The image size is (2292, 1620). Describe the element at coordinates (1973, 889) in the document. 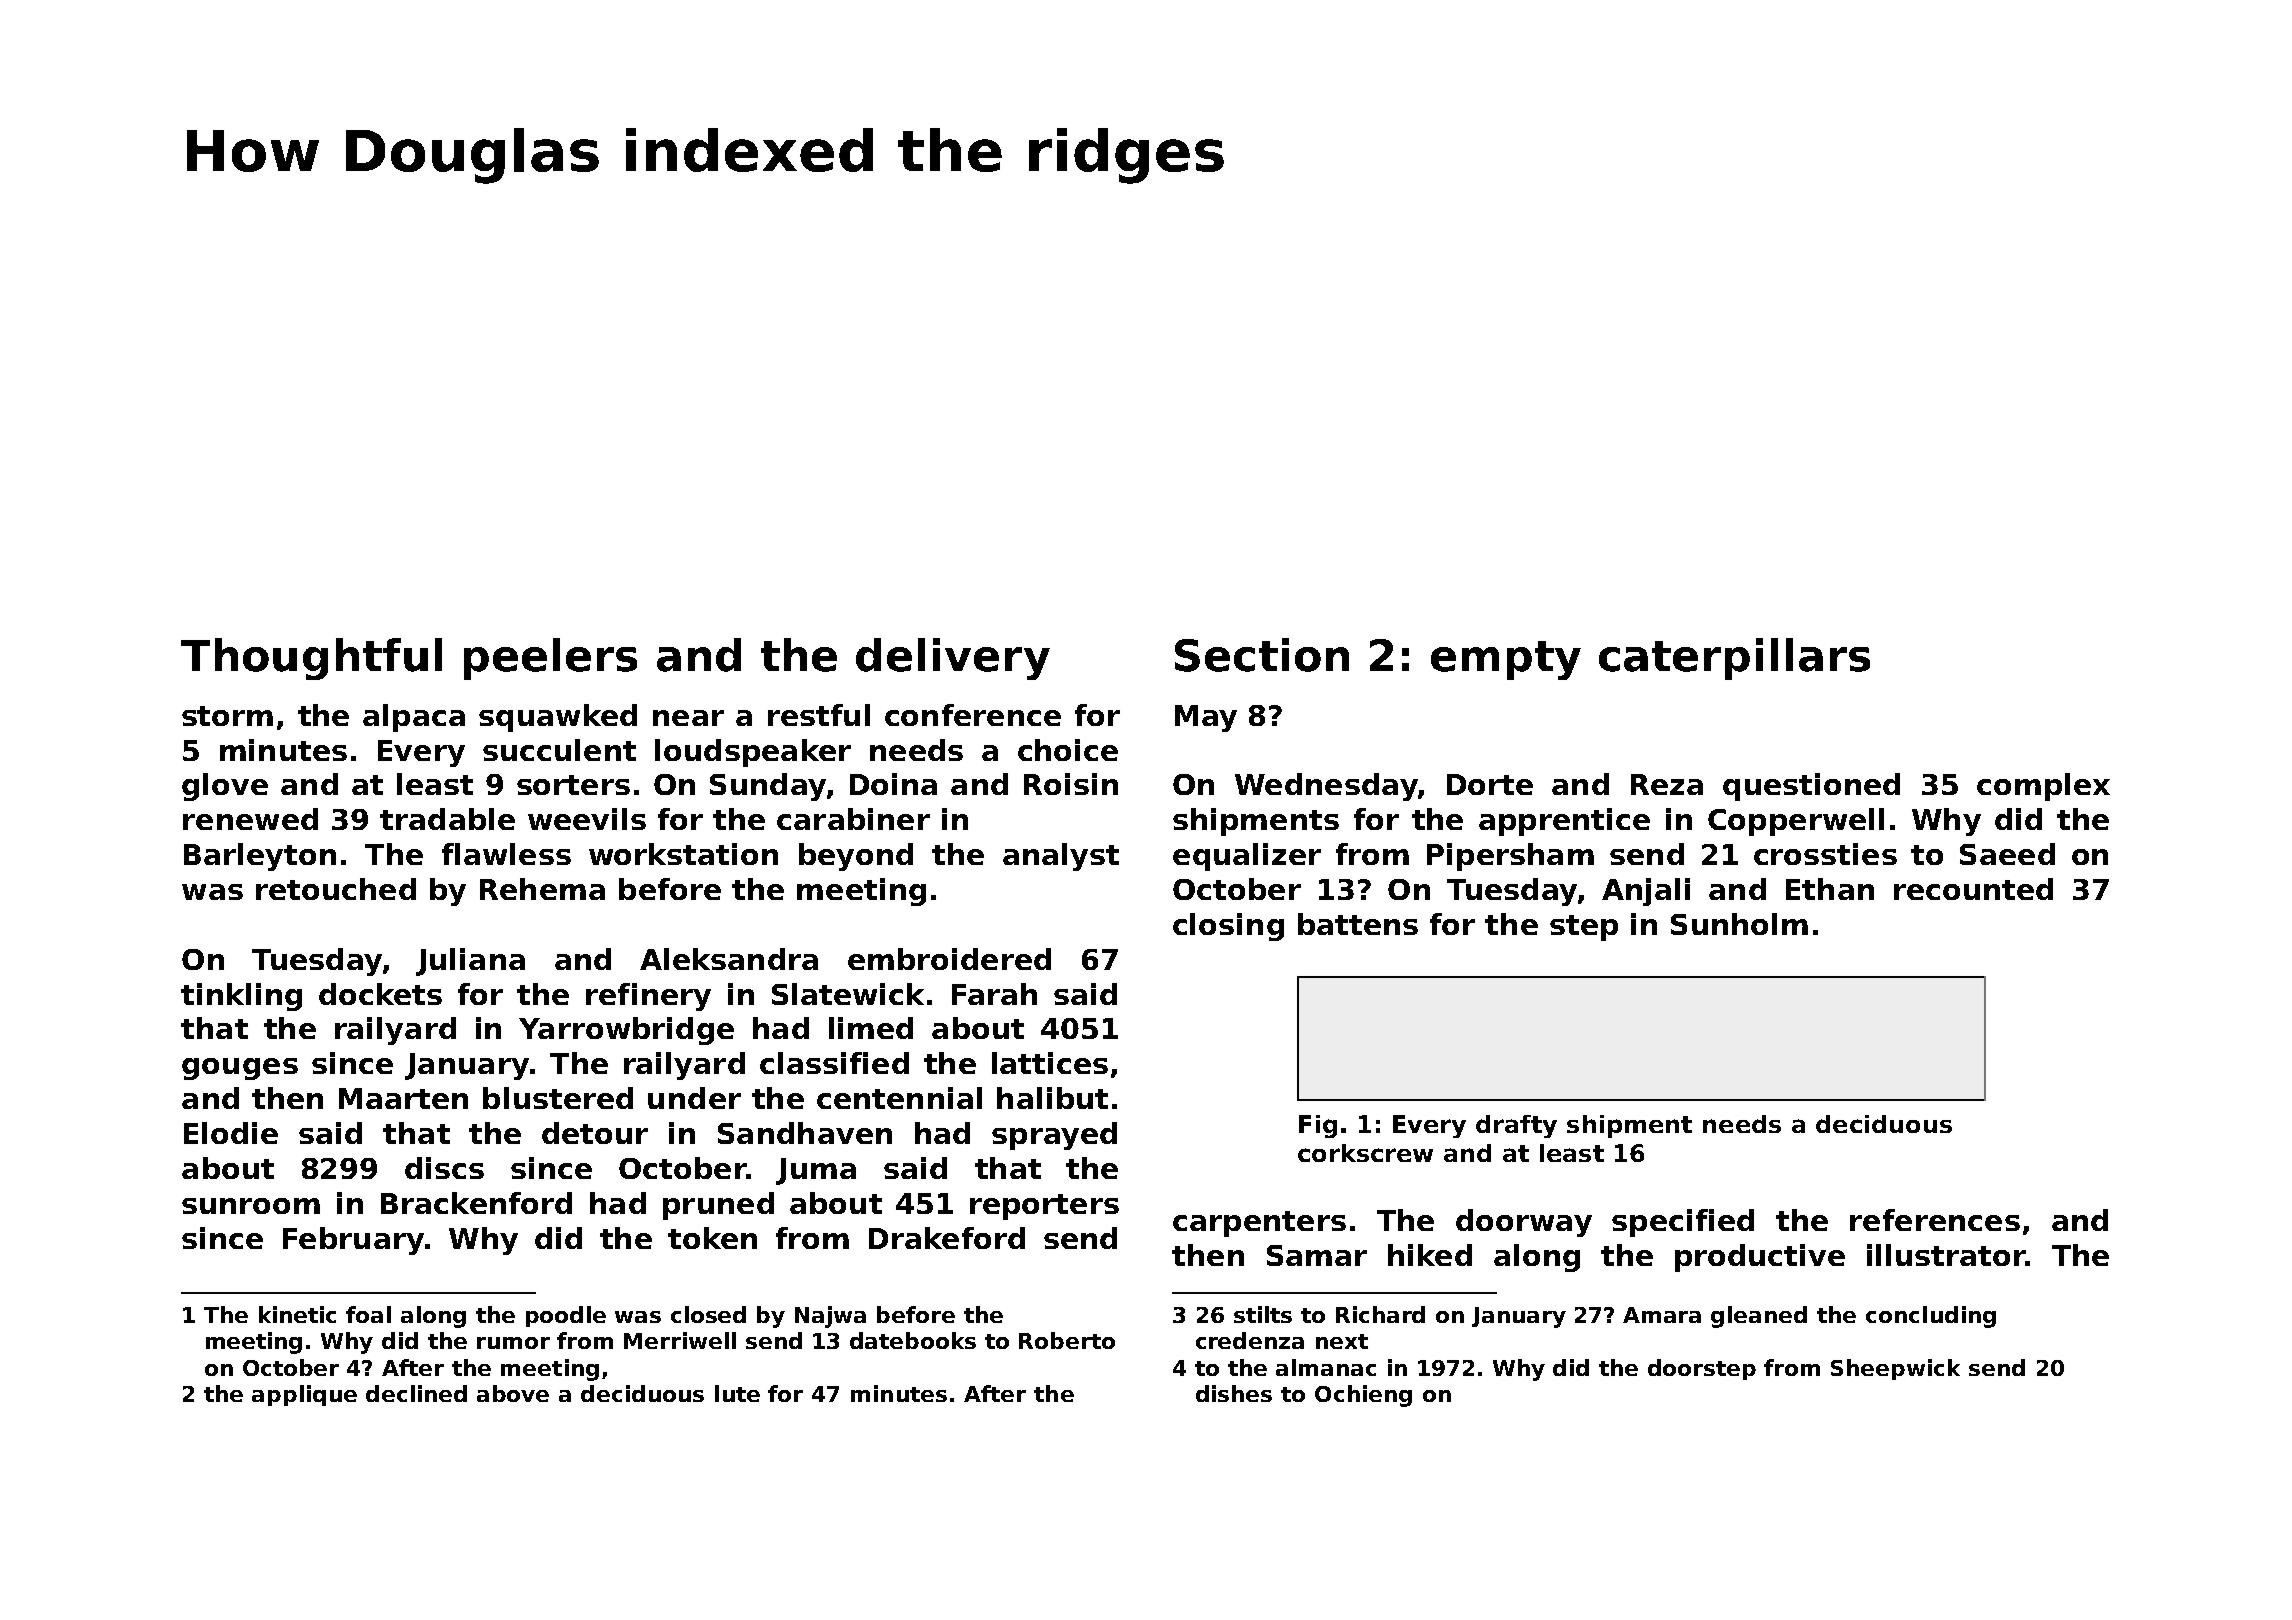

I see `recounted` at that location.
